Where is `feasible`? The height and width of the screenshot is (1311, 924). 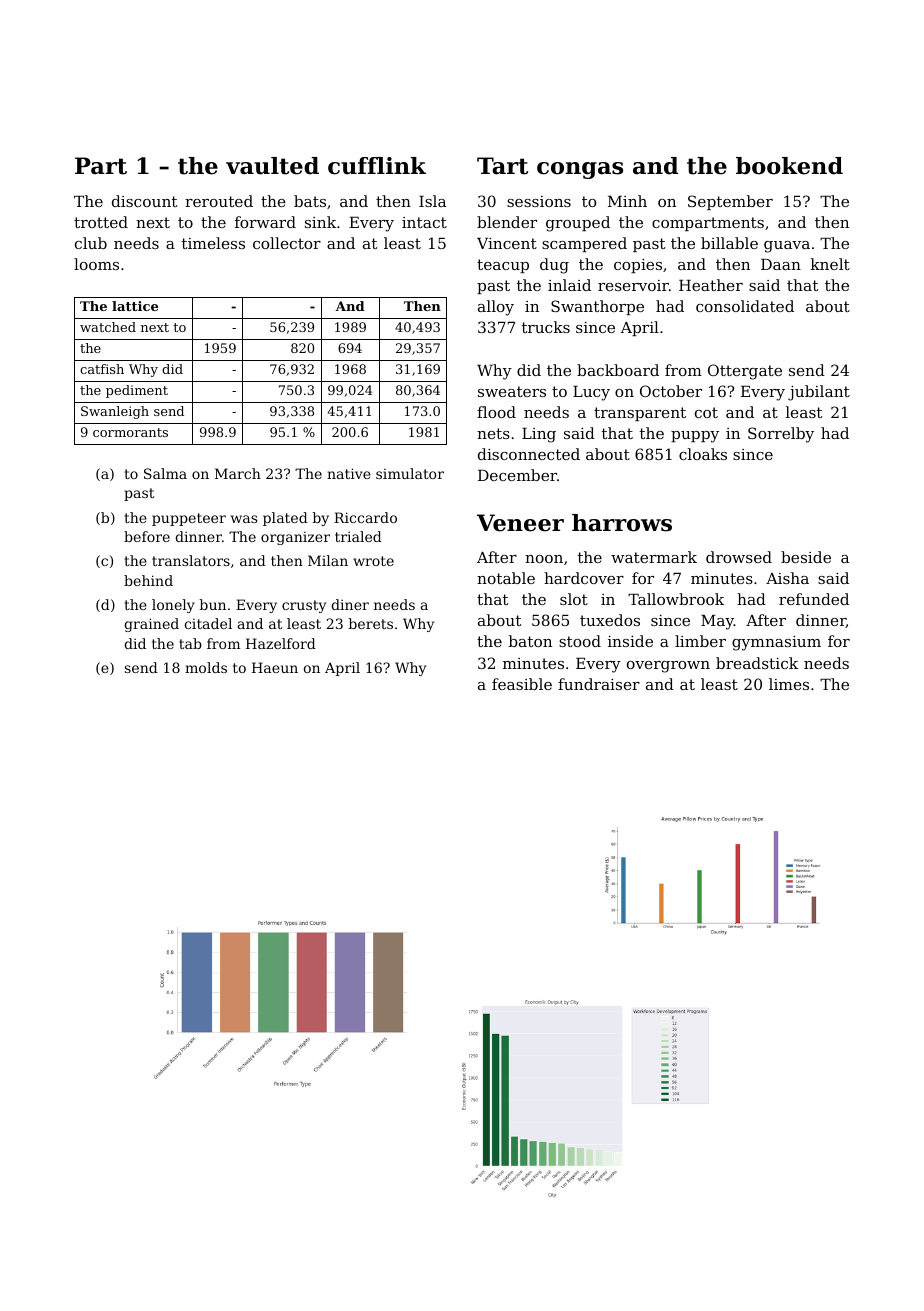 feasible is located at coordinates (522, 684).
